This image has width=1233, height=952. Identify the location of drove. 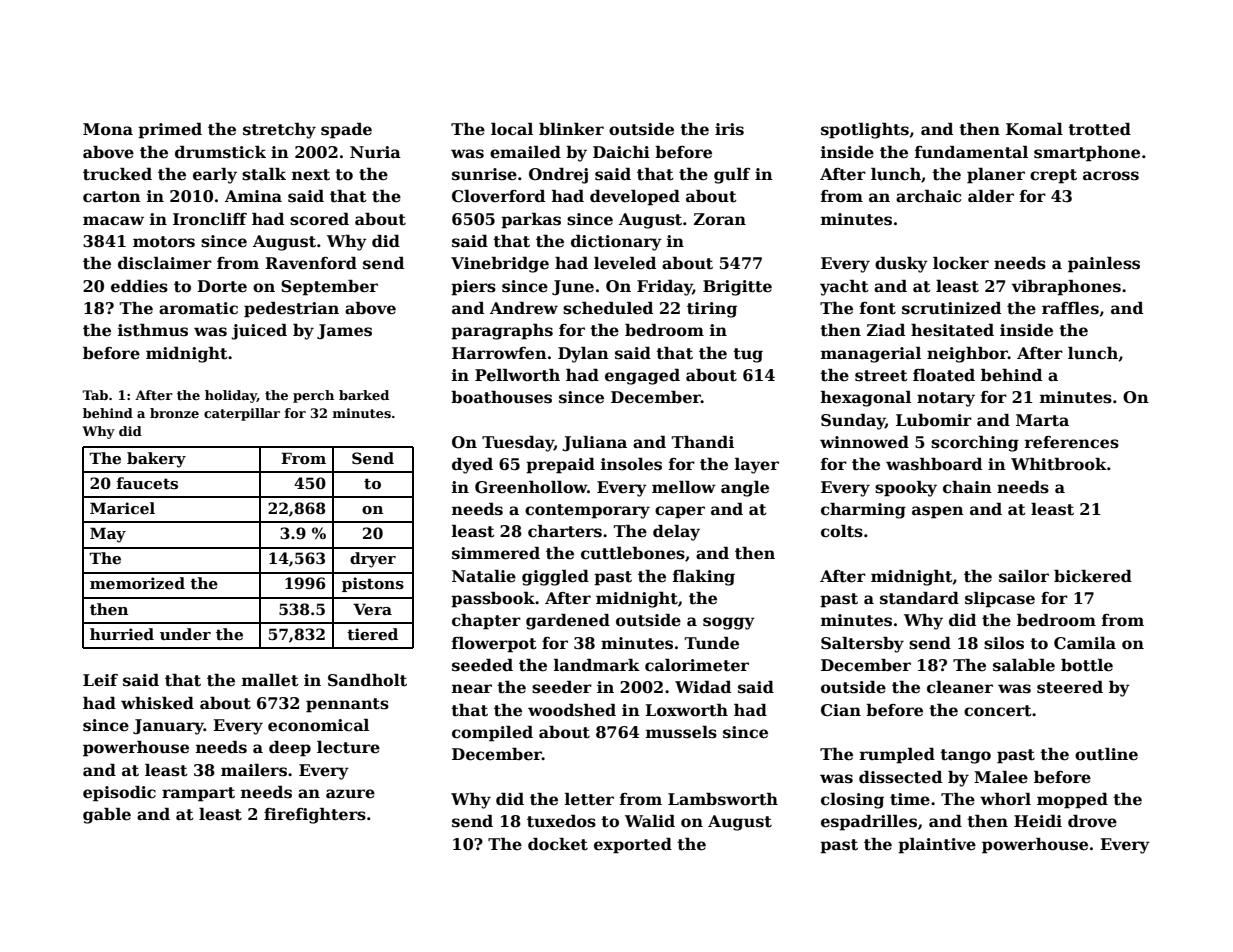
(1092, 821).
